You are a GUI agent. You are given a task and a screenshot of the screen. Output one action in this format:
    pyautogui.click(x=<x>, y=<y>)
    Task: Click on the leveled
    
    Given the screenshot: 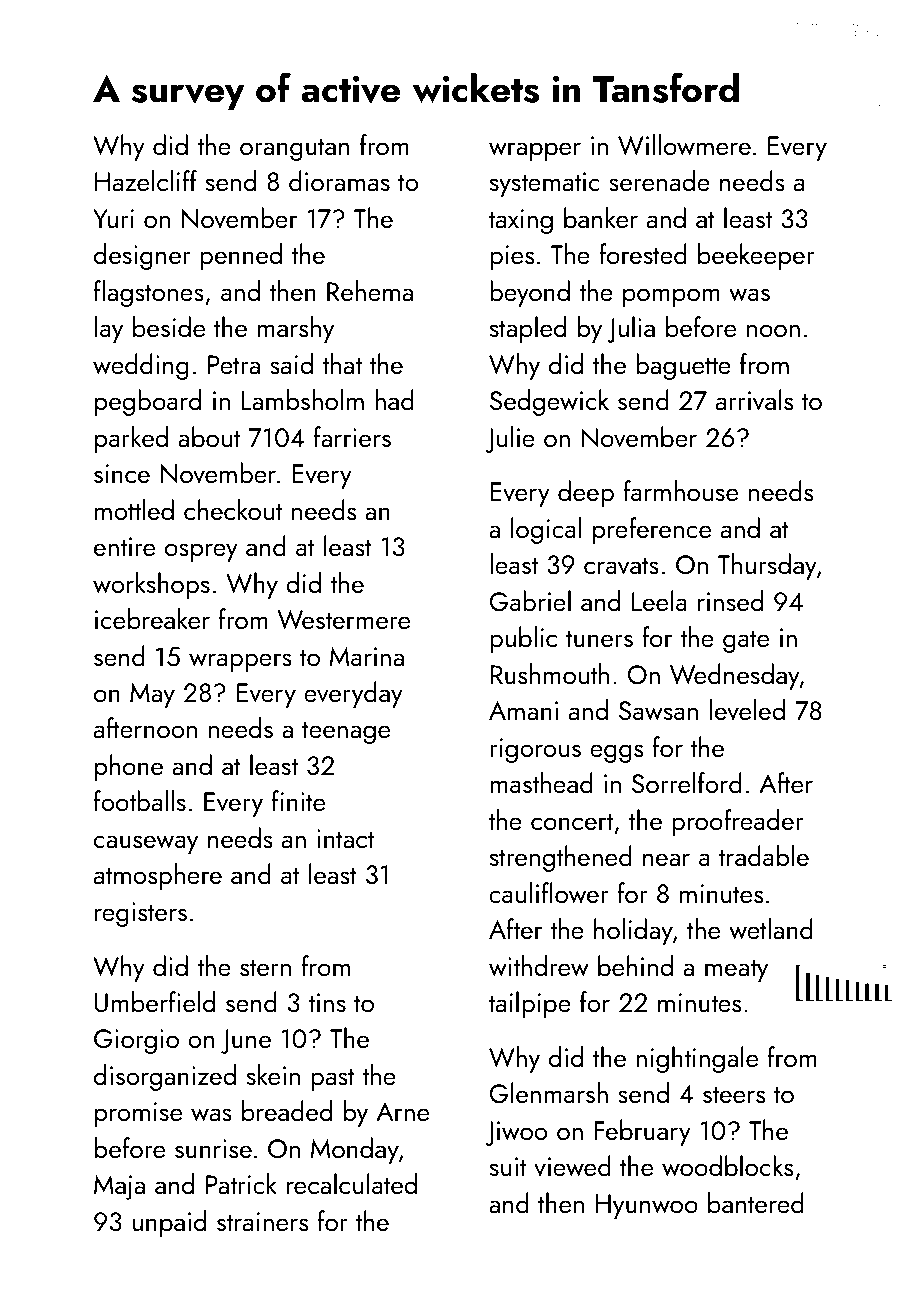 What is the action you would take?
    pyautogui.click(x=747, y=709)
